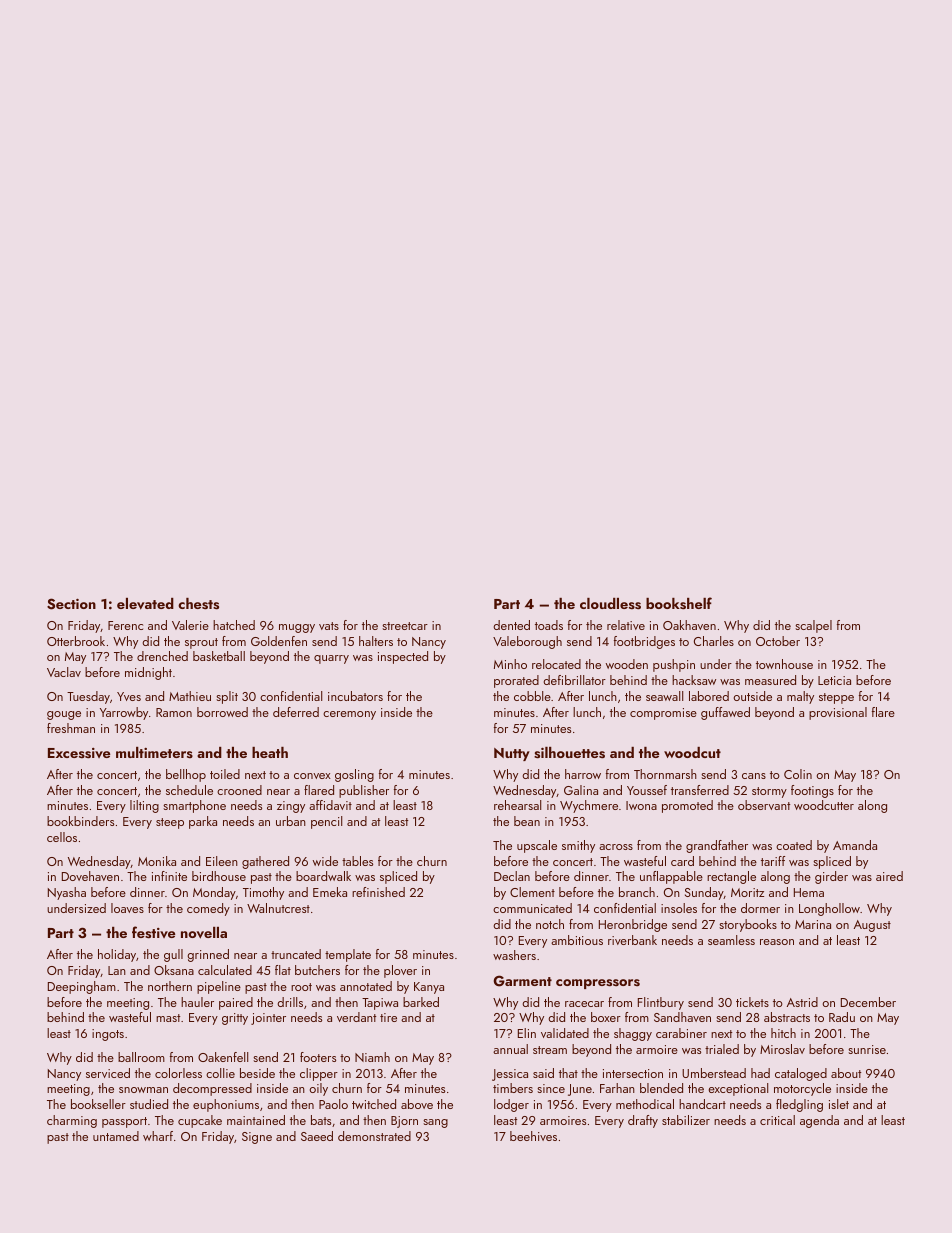 Image resolution: width=952 pixels, height=1233 pixels. I want to click on Amanda, so click(855, 845).
